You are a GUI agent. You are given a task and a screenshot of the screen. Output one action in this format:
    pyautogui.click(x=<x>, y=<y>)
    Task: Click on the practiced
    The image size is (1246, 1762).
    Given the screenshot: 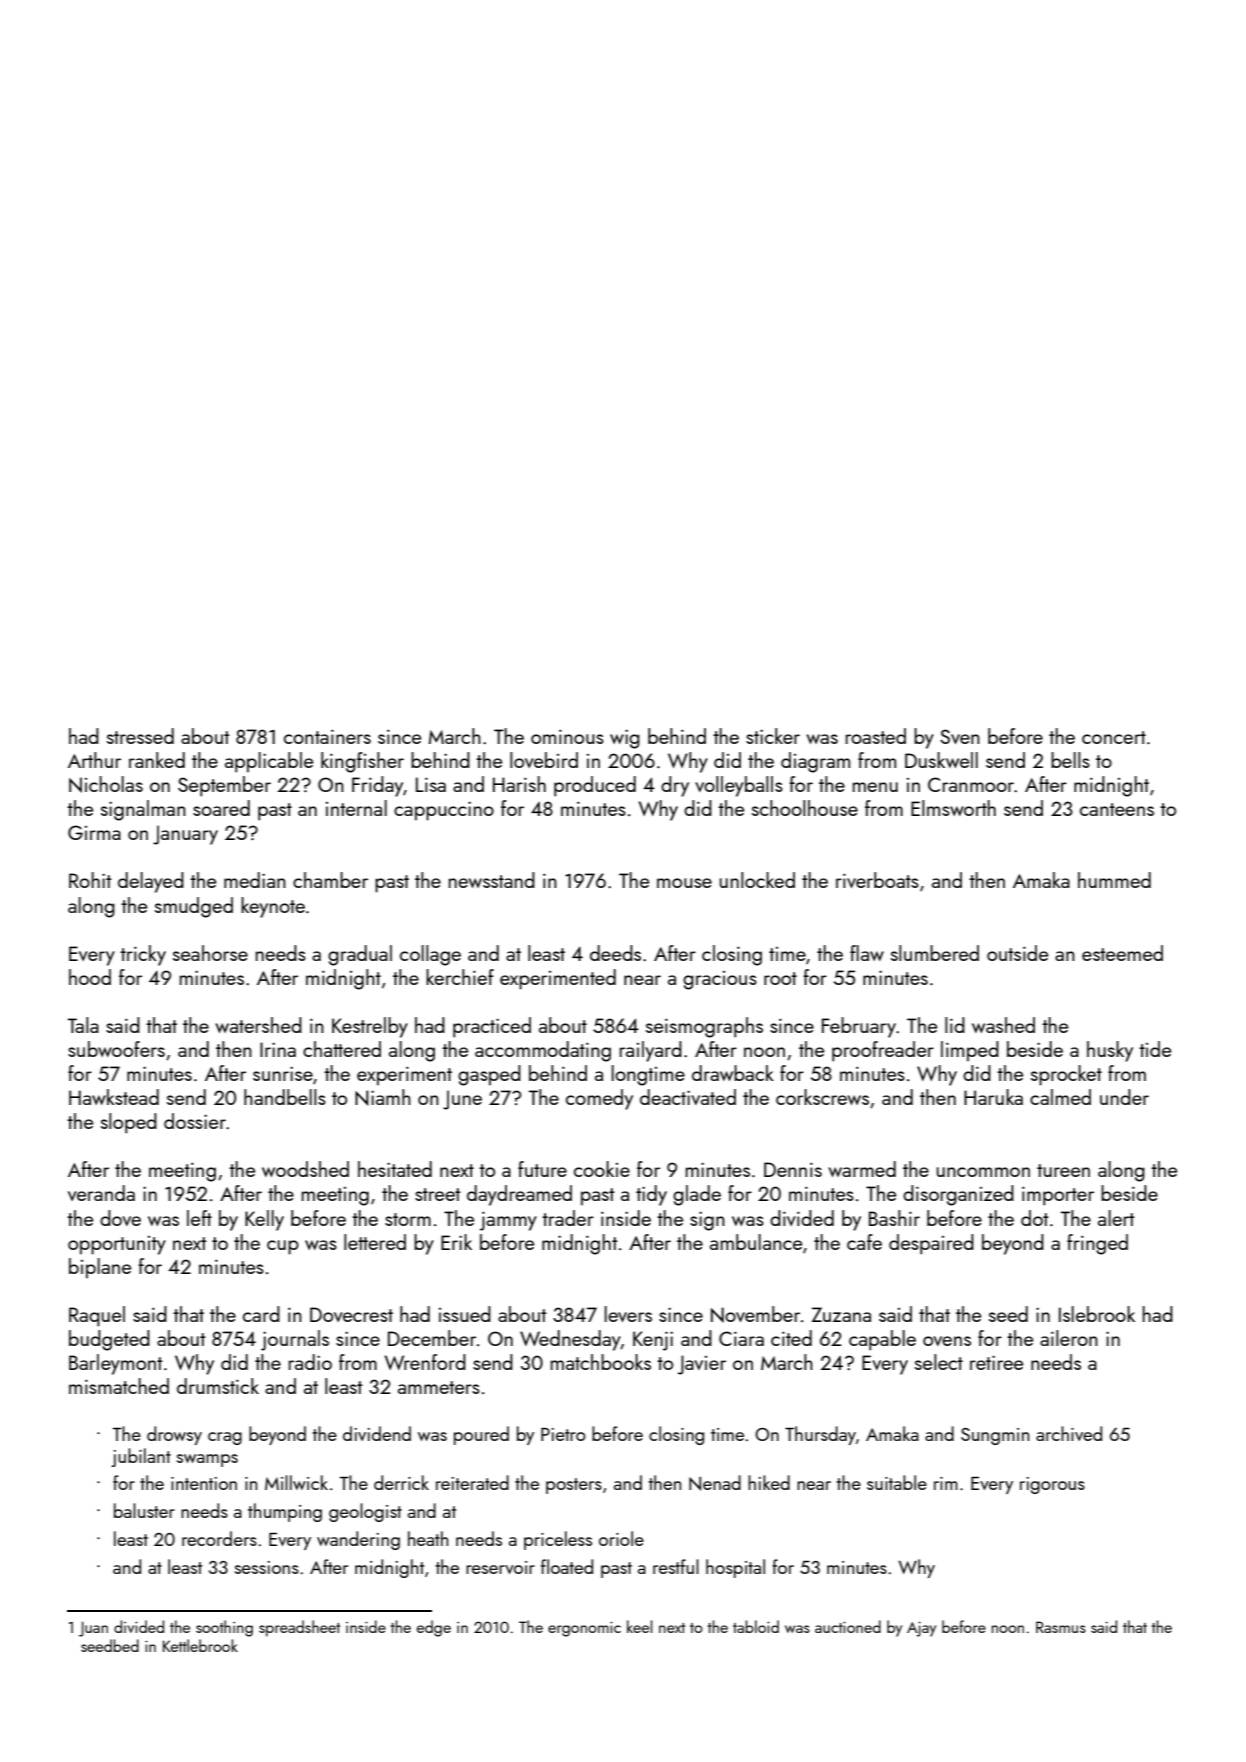 What is the action you would take?
    pyautogui.click(x=492, y=1027)
